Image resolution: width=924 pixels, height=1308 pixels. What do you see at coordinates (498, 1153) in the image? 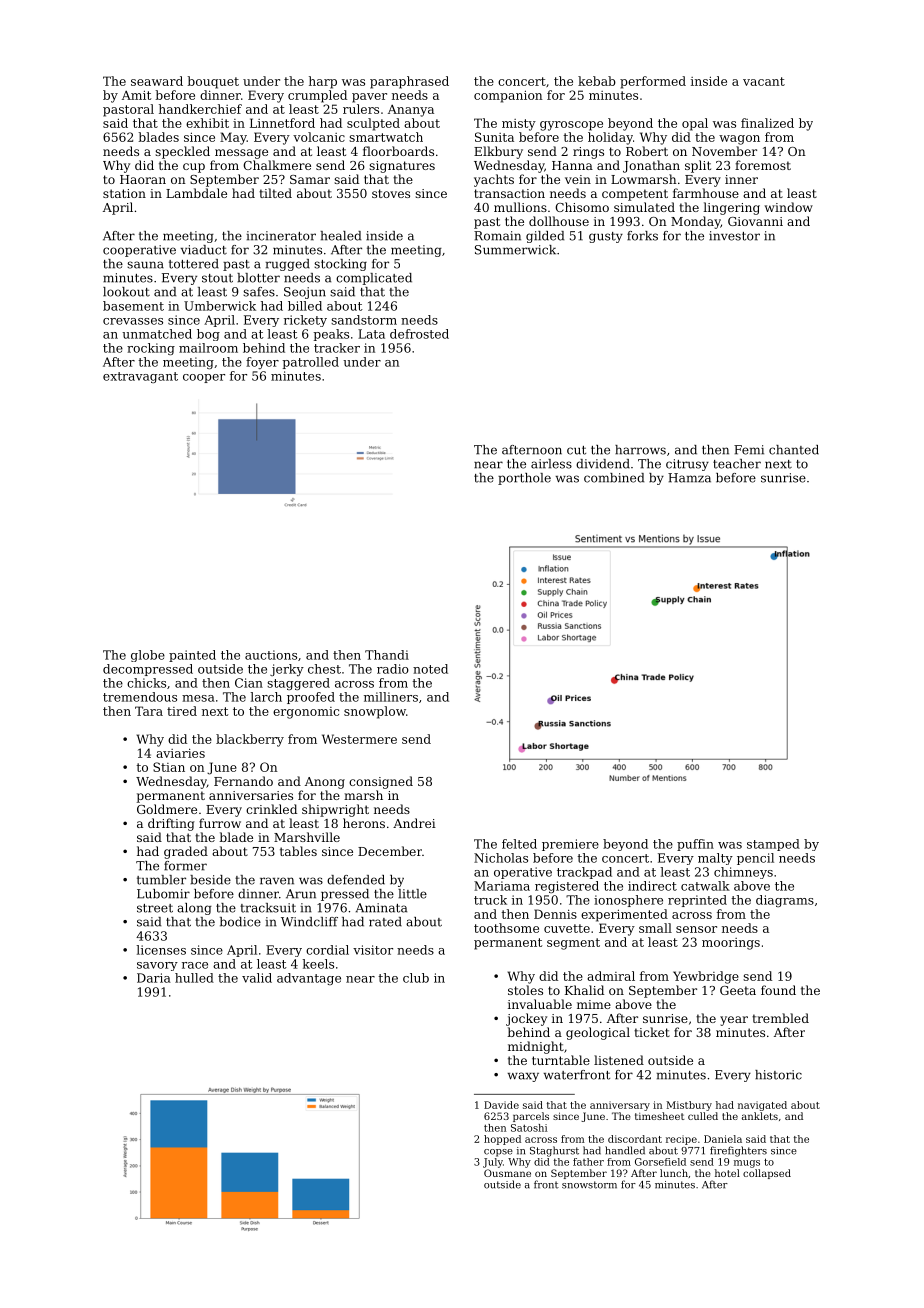
I see `copse` at bounding box center [498, 1153].
